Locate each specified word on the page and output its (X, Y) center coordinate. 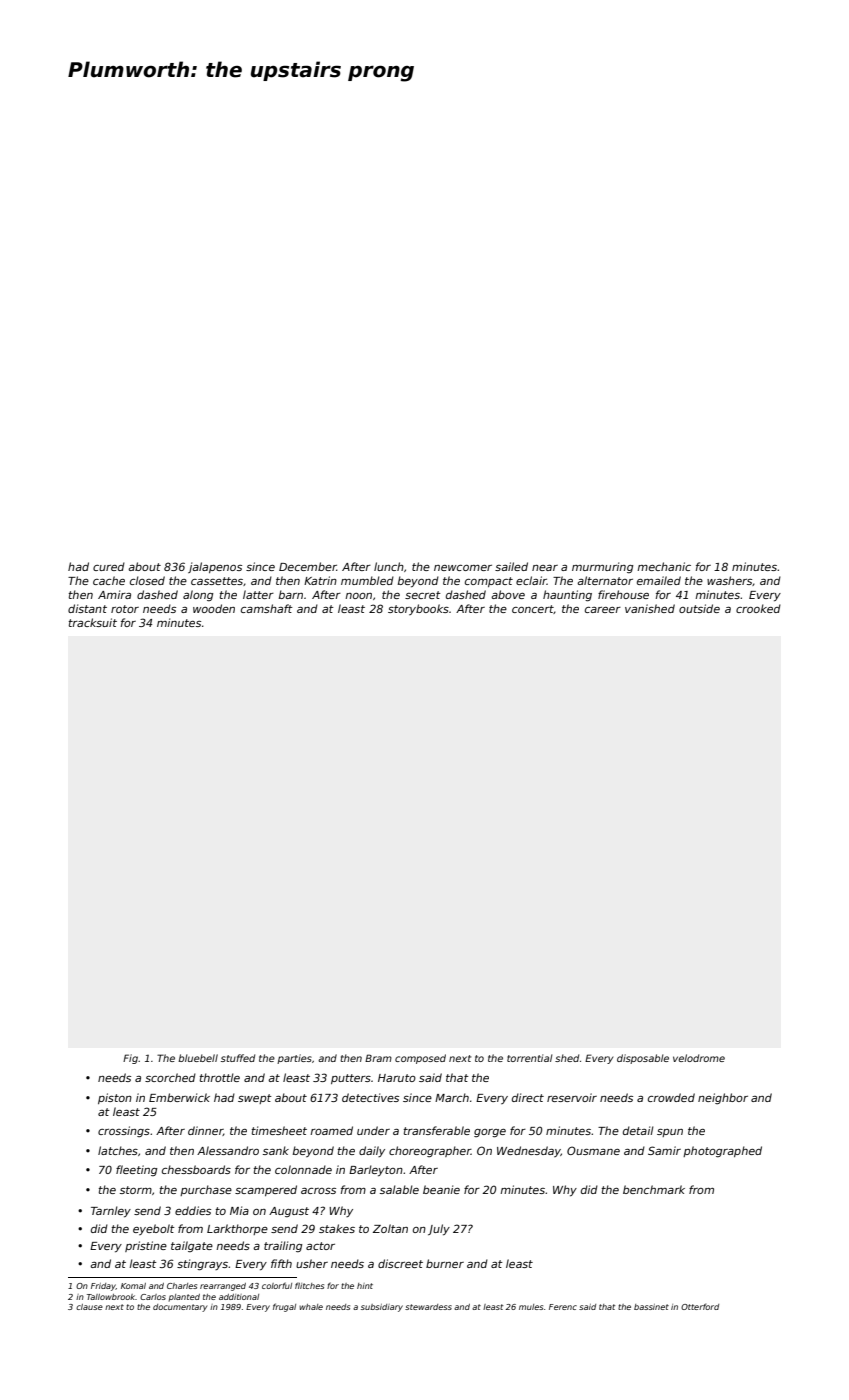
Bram (378, 1058)
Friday (103, 1287)
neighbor (723, 1098)
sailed (511, 566)
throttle (220, 1077)
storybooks (418, 609)
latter (258, 594)
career (603, 610)
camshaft (267, 608)
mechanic (664, 566)
